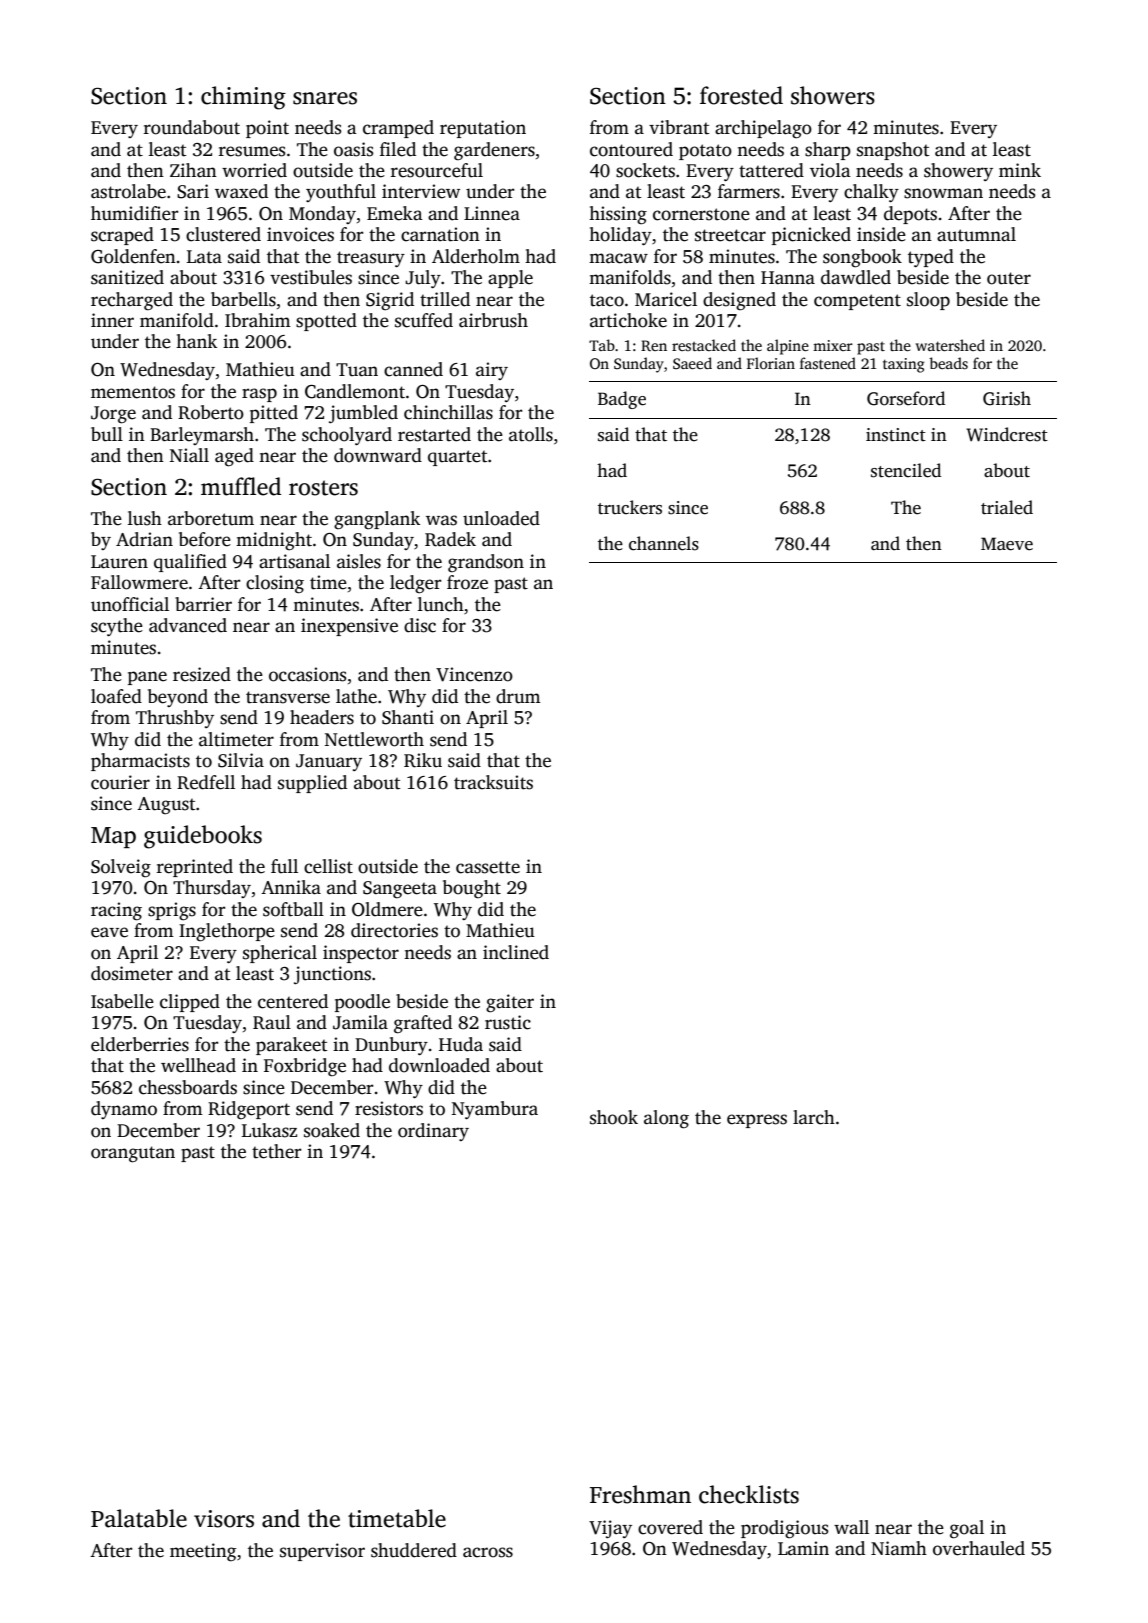 This screenshot has width=1148, height=1623. What do you see at coordinates (1020, 170) in the screenshot?
I see `mink` at bounding box center [1020, 170].
